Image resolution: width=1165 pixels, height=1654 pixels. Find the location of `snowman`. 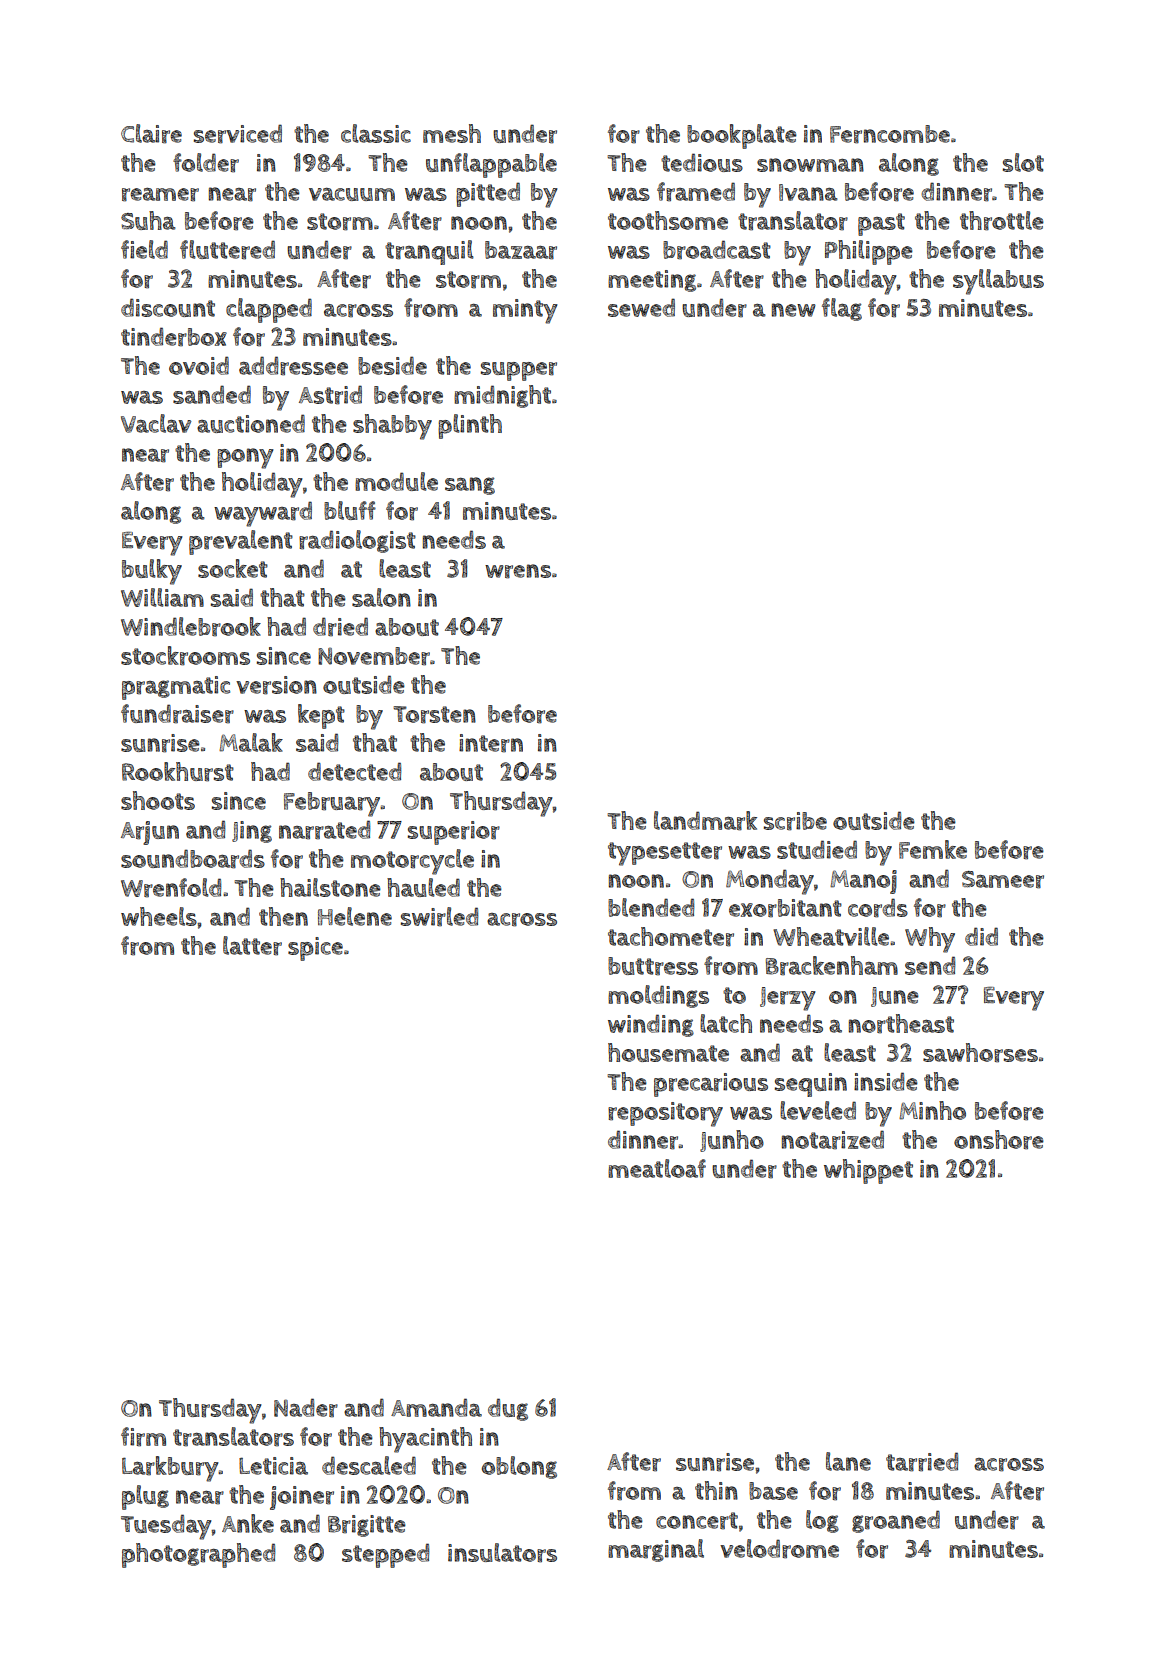

snowman is located at coordinates (810, 165).
